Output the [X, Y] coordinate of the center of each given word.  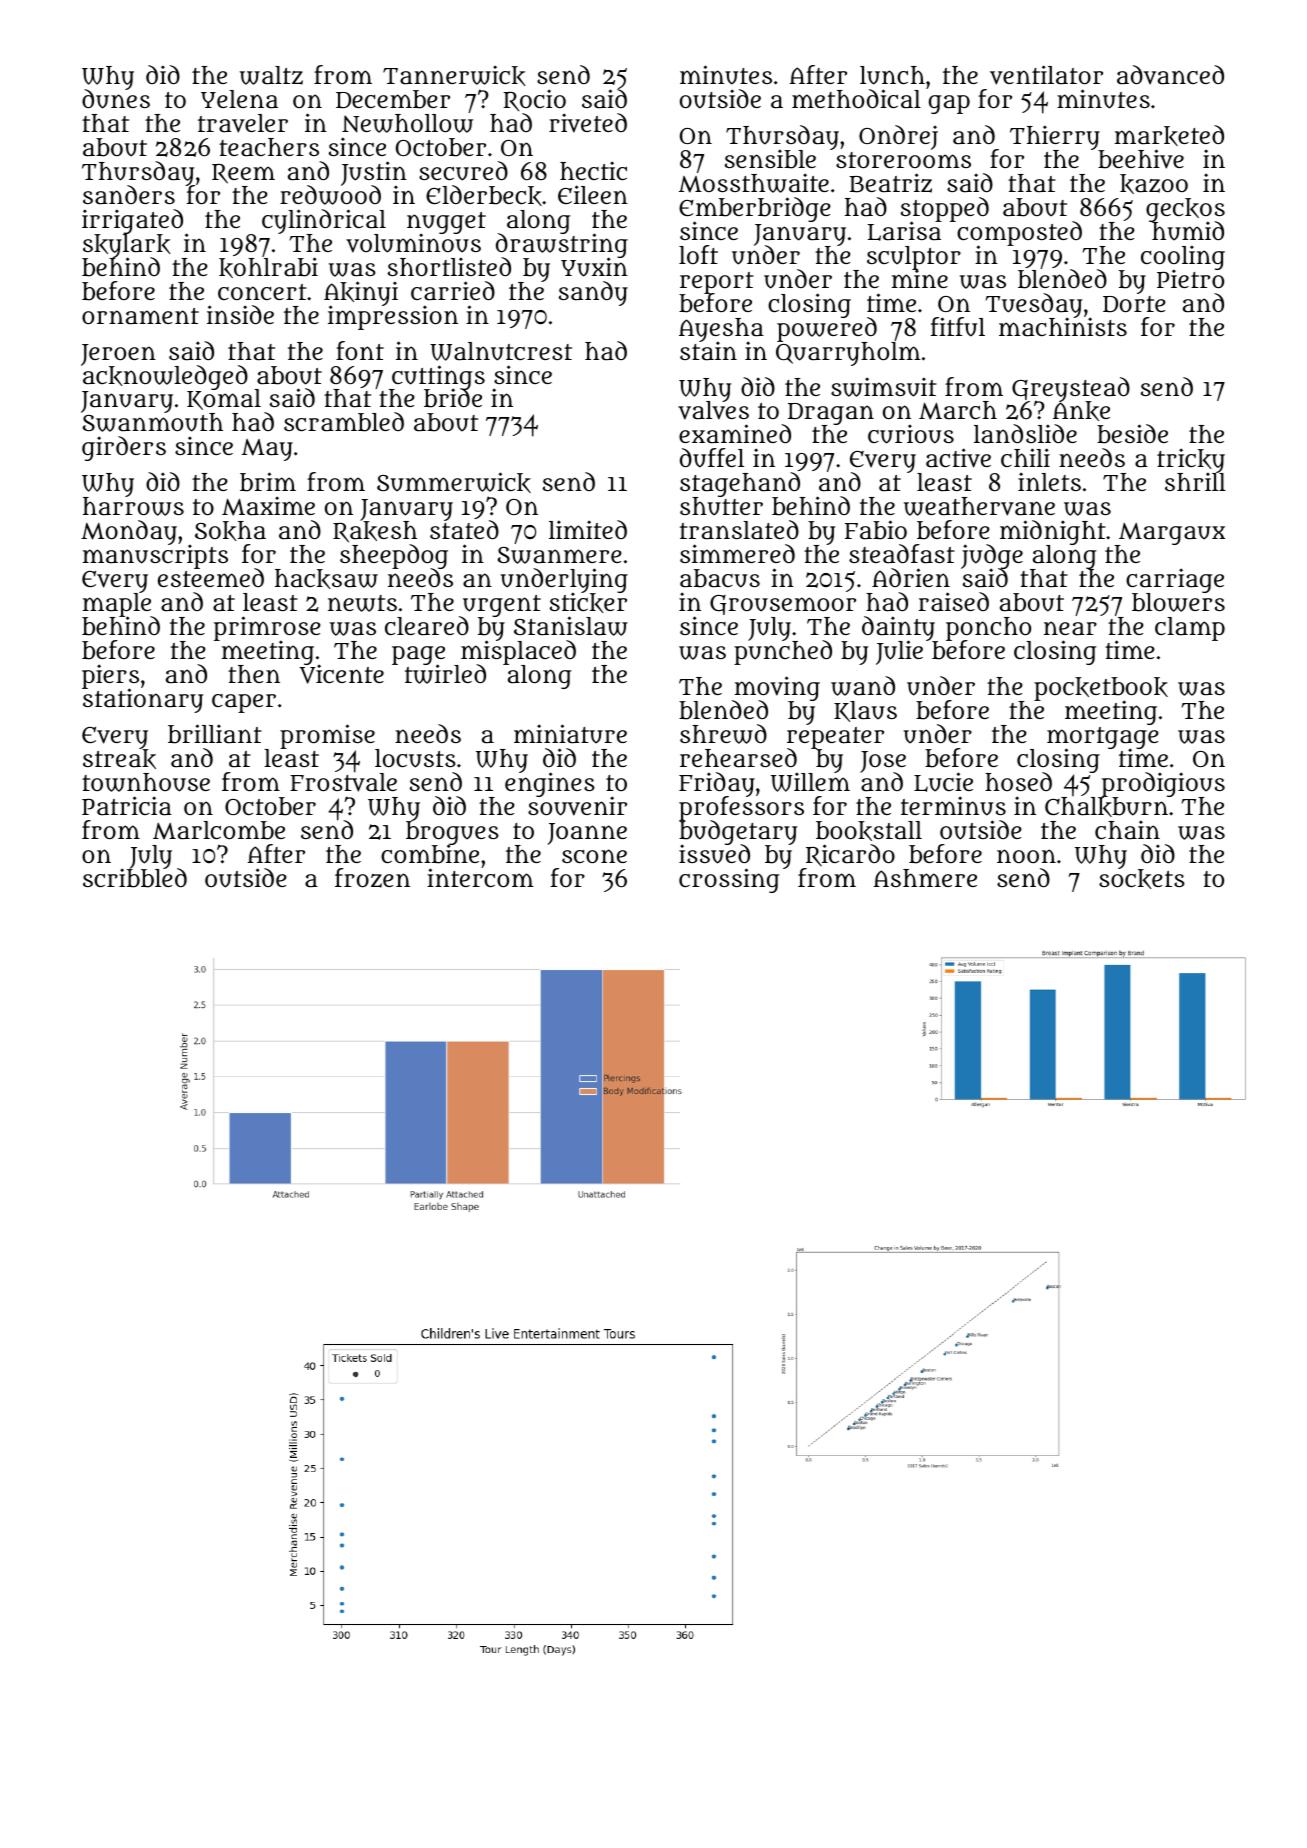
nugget [446, 223]
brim [268, 482]
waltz [271, 75]
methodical [856, 99]
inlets [1049, 481]
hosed [1018, 781]
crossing [729, 881]
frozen [372, 878]
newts [362, 603]
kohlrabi [268, 267]
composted [1019, 234]
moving [776, 688]
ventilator [1046, 75]
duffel [712, 458]
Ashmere [925, 878]
